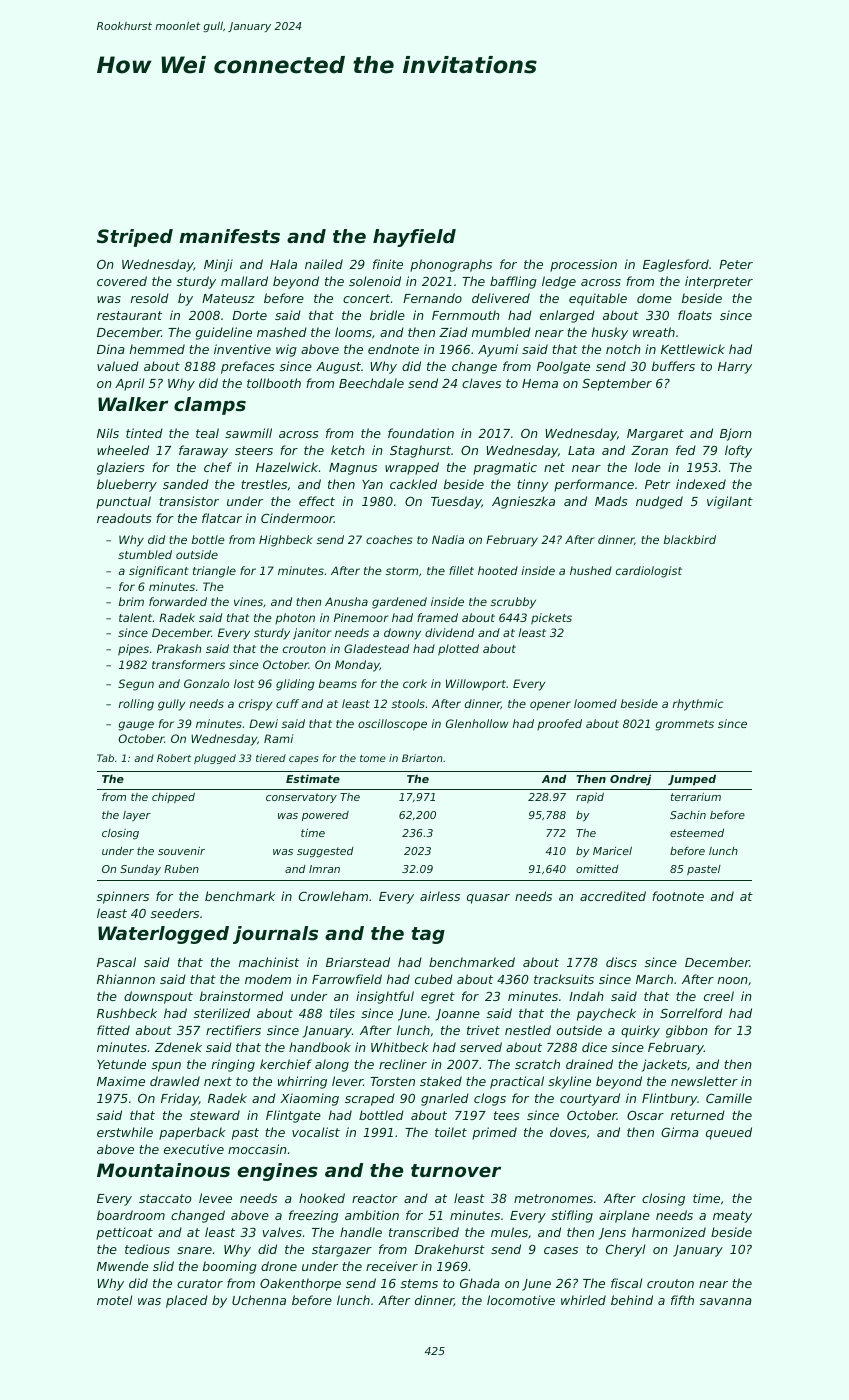 This page has width=849, height=1400. I want to click on rolling, so click(136, 705).
